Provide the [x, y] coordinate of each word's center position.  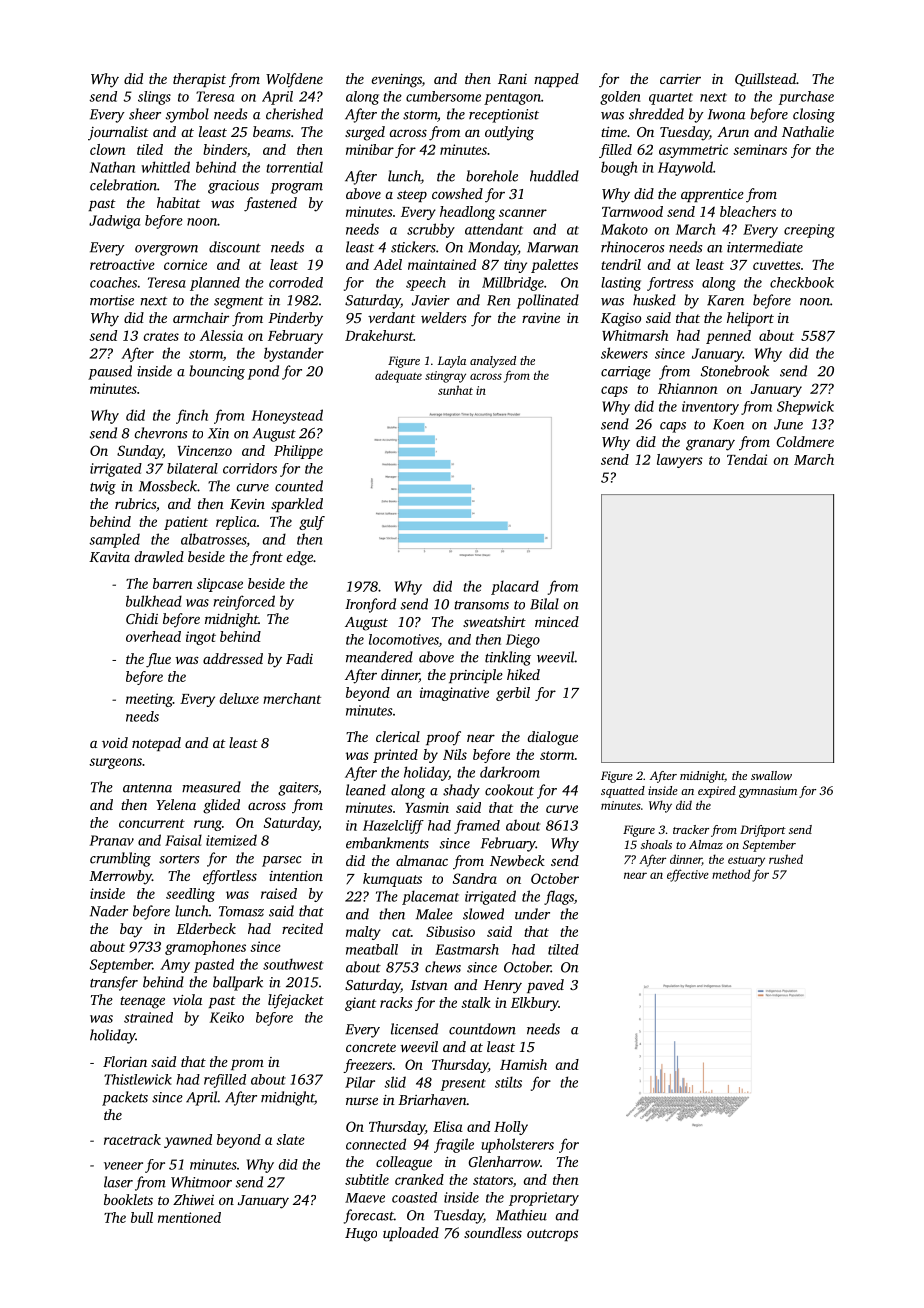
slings [154, 98]
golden [620, 98]
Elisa [448, 1126]
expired [717, 792]
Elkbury [534, 1004]
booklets [128, 1199]
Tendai [747, 459]
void [115, 742]
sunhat [455, 390]
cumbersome [443, 96]
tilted [563, 949]
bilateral [192, 468]
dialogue [552, 738]
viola [187, 999]
